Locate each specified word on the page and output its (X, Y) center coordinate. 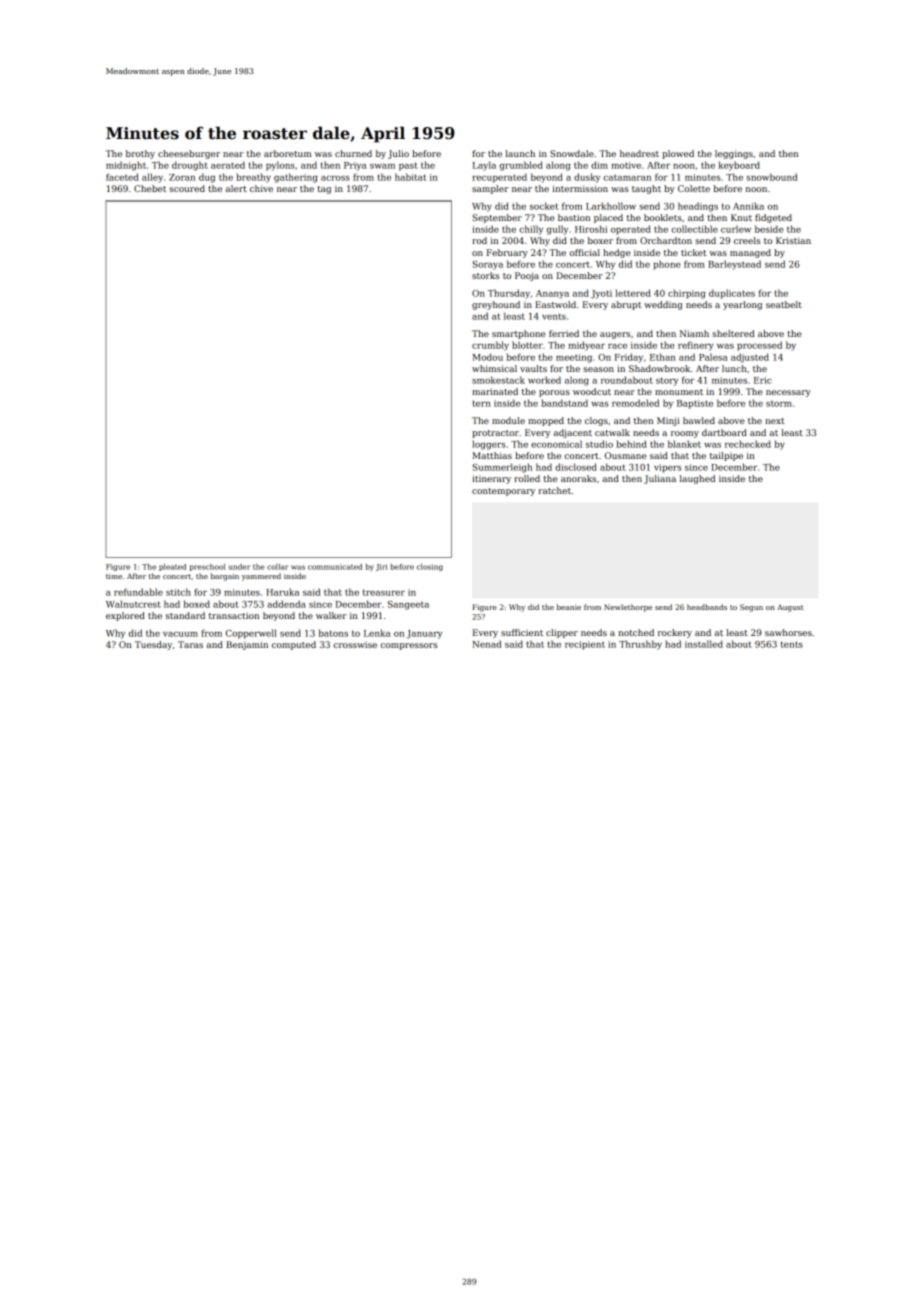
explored (125, 616)
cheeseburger (189, 154)
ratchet (555, 490)
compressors (409, 646)
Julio (398, 154)
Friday (629, 358)
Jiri (381, 567)
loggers (488, 445)
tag (324, 190)
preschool (207, 567)
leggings (734, 154)
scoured (187, 188)
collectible (695, 229)
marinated (495, 391)
